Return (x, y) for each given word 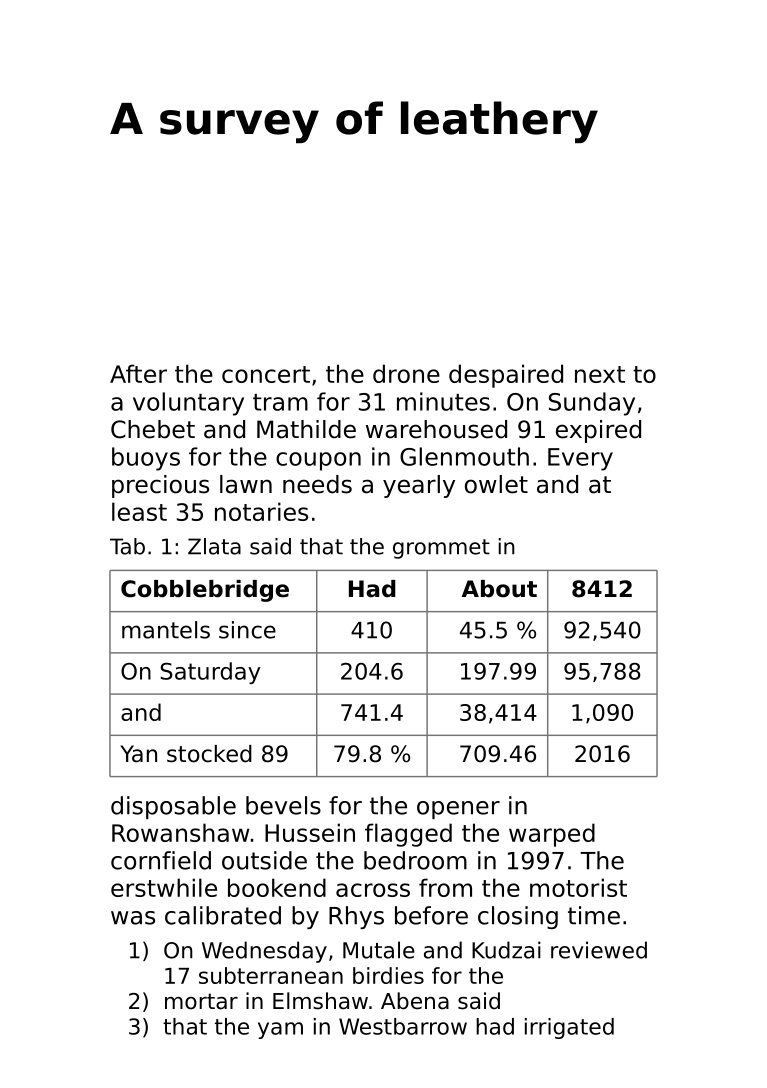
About (499, 589)
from (445, 887)
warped (552, 835)
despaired (506, 376)
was (133, 918)
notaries (261, 511)
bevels (283, 805)
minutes (443, 401)
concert (266, 374)
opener (458, 810)
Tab (127, 546)
